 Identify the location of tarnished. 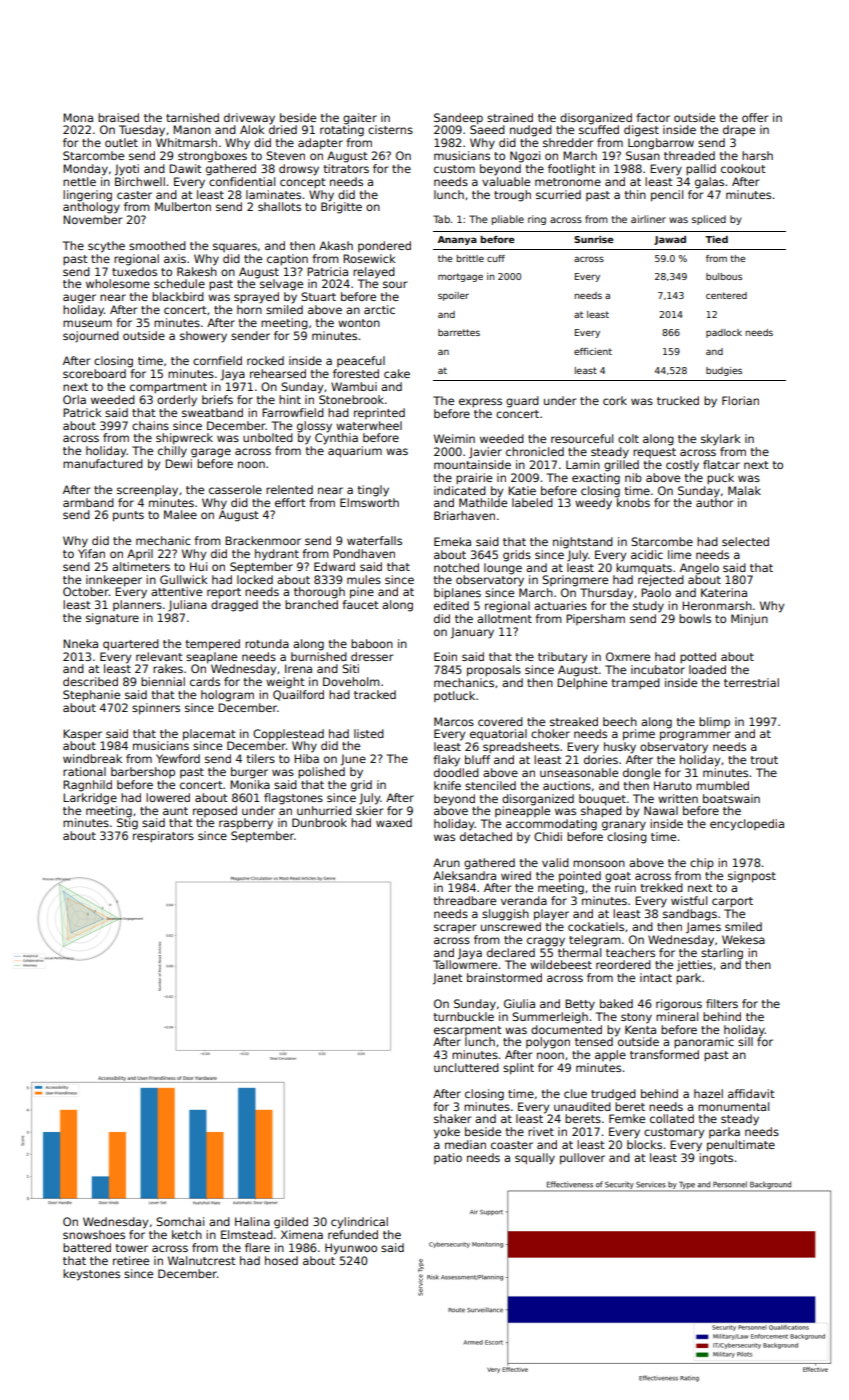
(192, 117).
